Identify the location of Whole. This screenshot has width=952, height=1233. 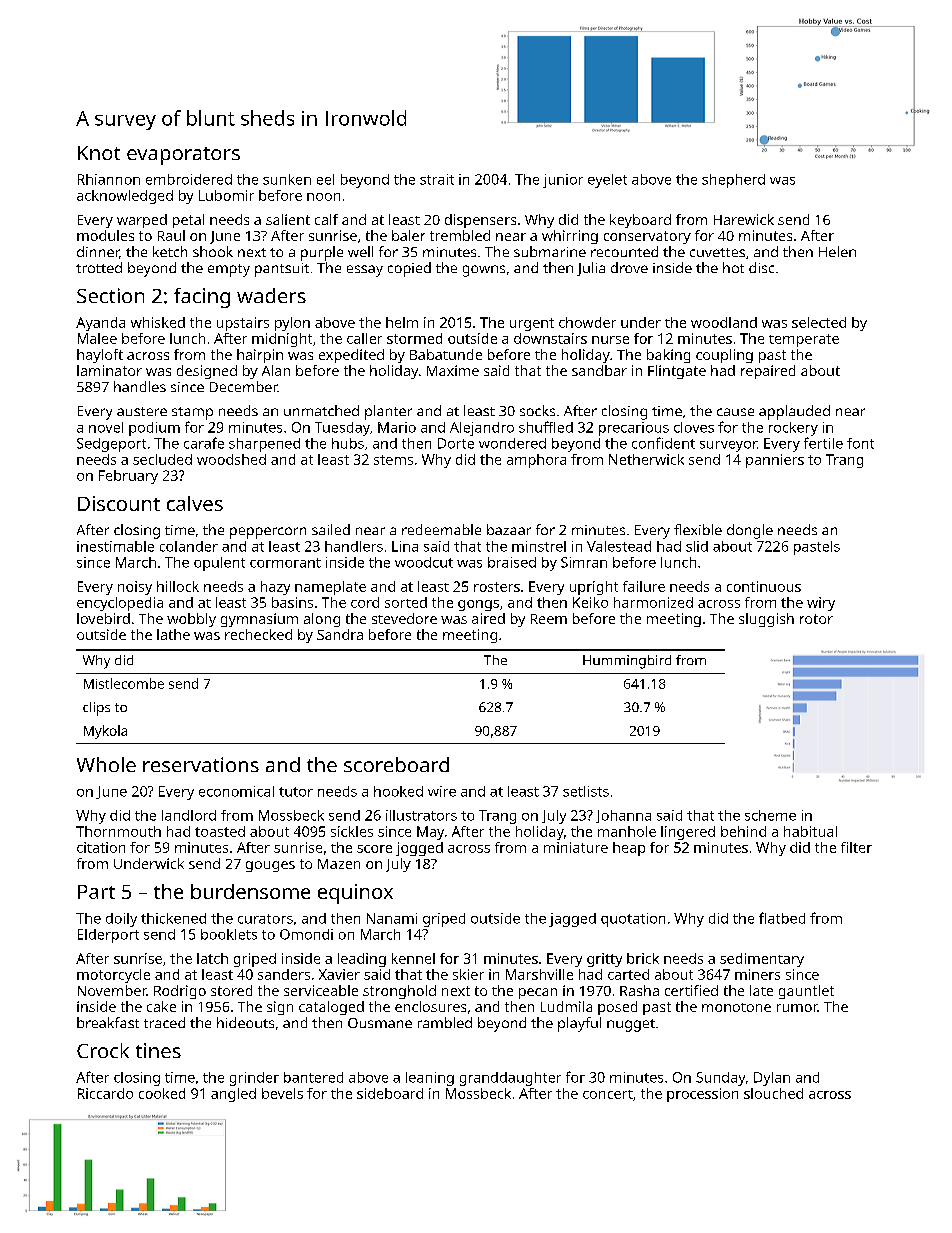
(106, 764).
